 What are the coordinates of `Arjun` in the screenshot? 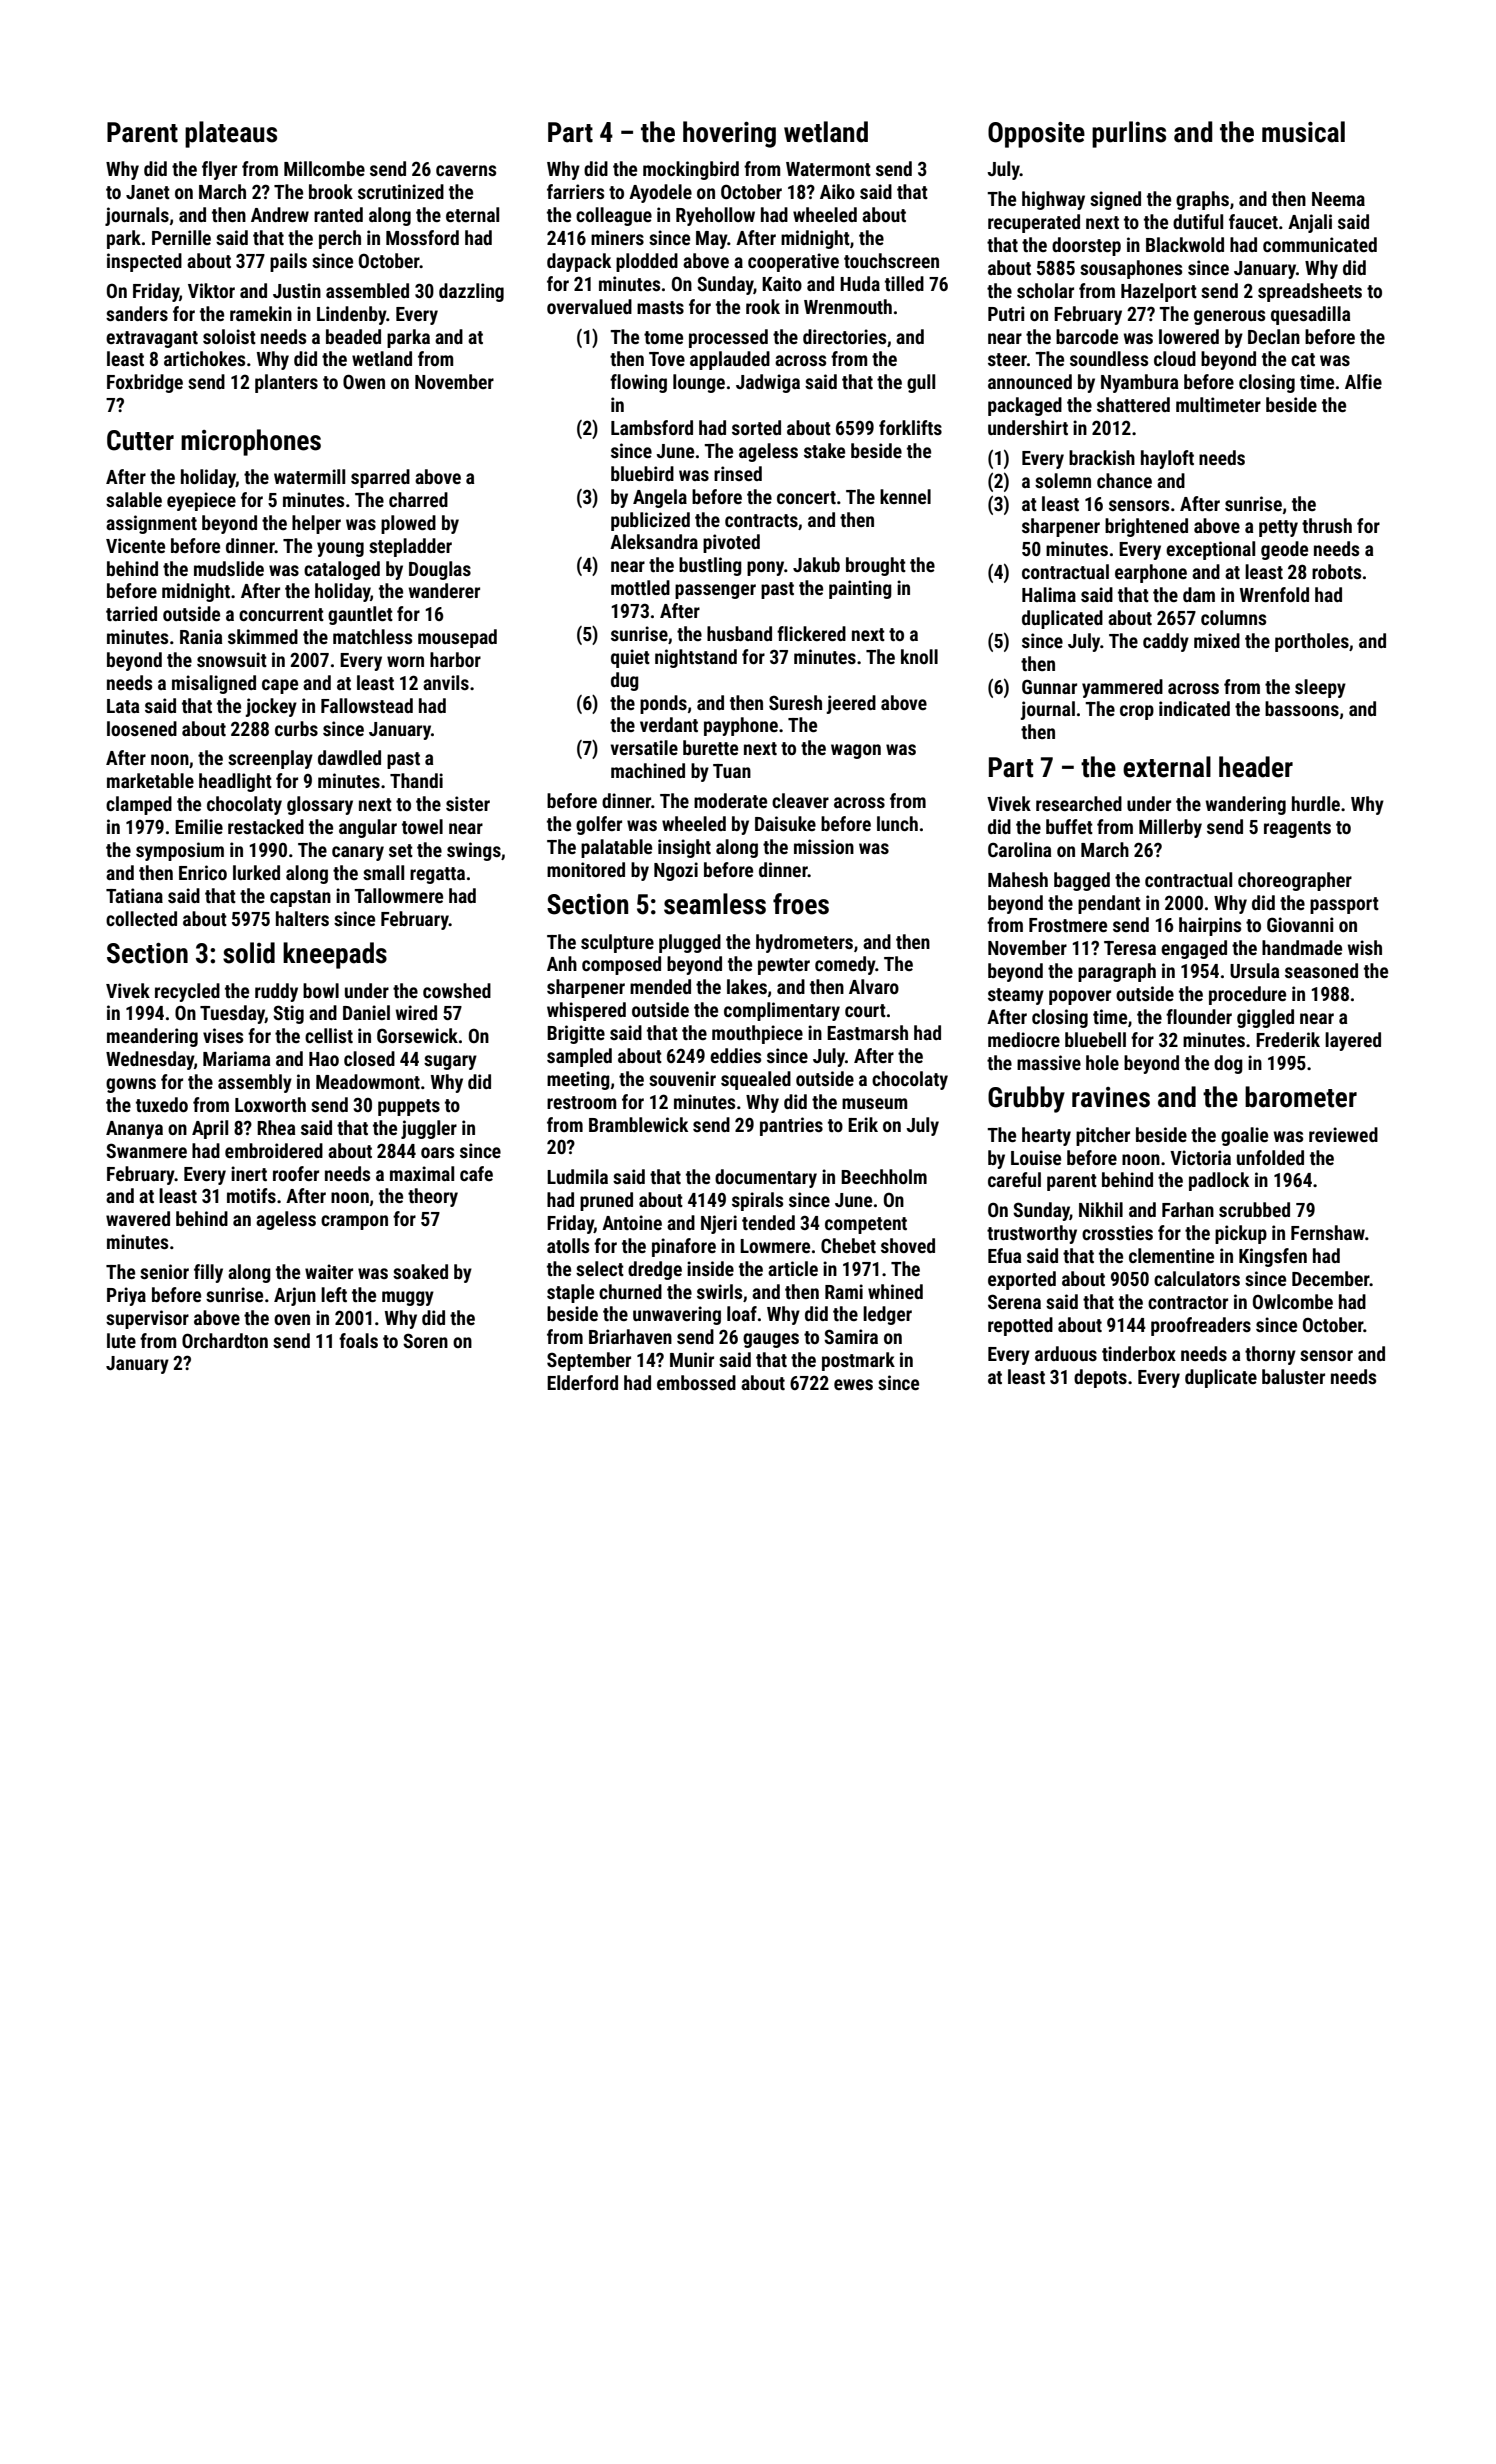 It's located at (295, 1296).
